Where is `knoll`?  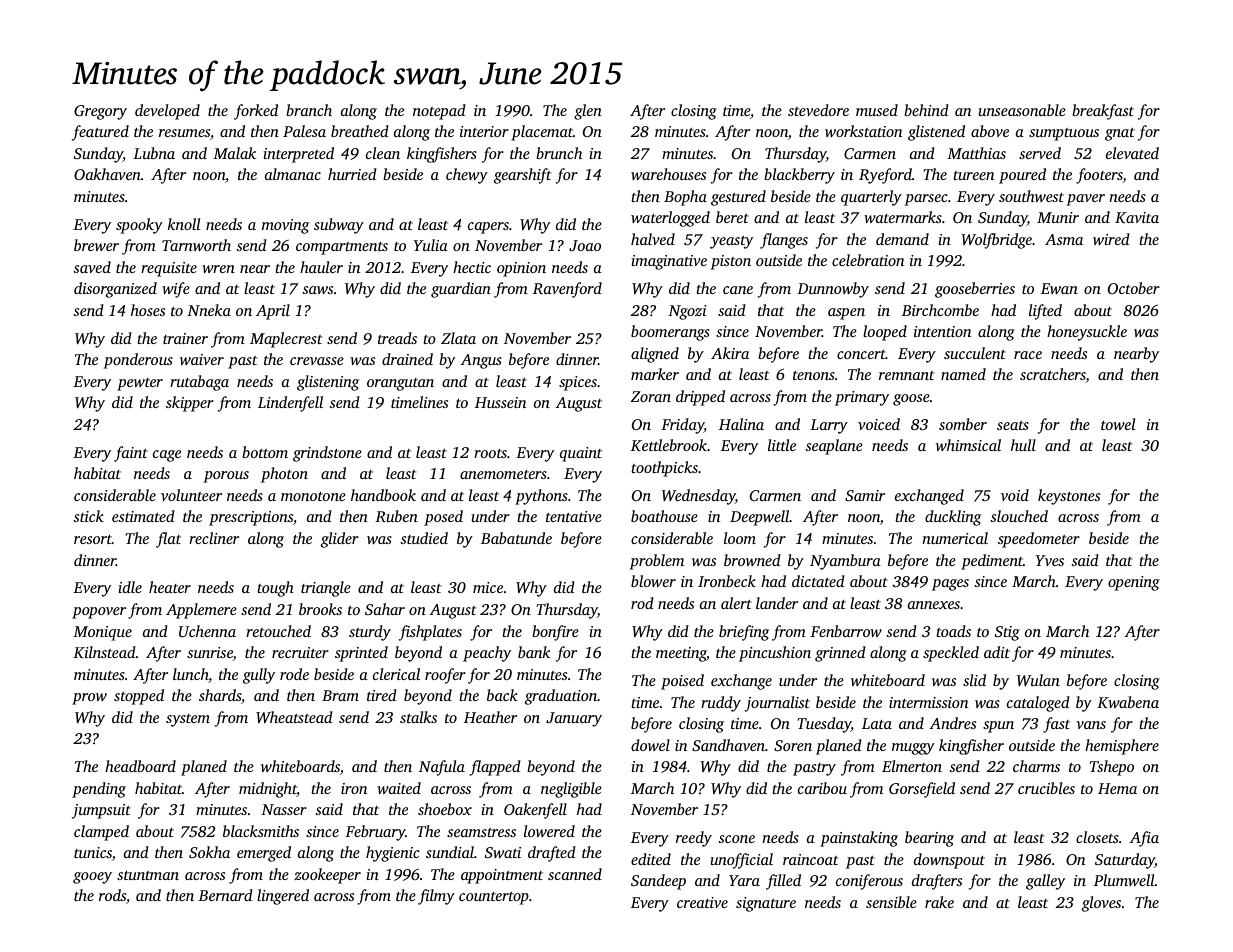 knoll is located at coordinates (184, 224).
